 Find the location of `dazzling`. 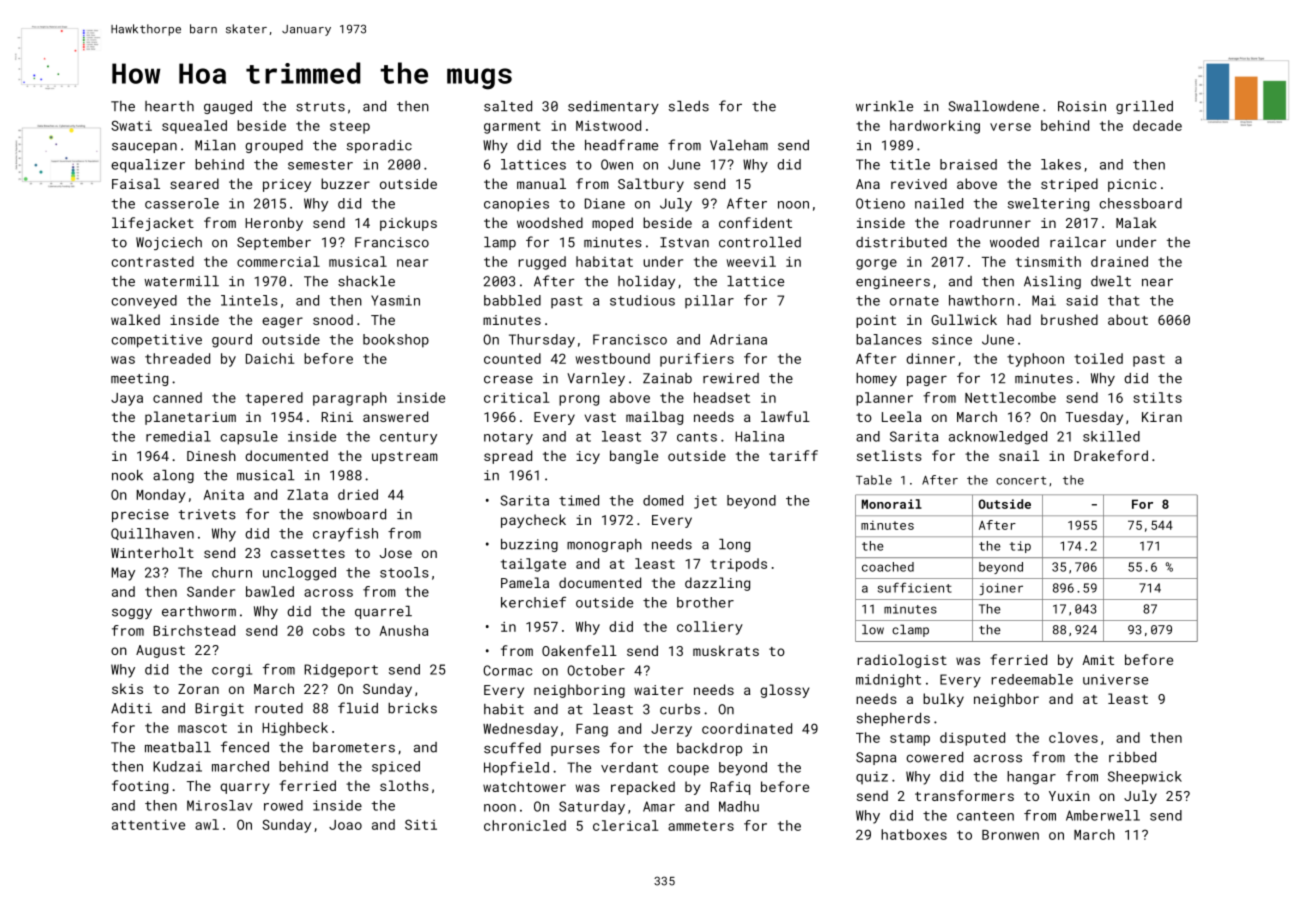

dazzling is located at coordinates (717, 584).
